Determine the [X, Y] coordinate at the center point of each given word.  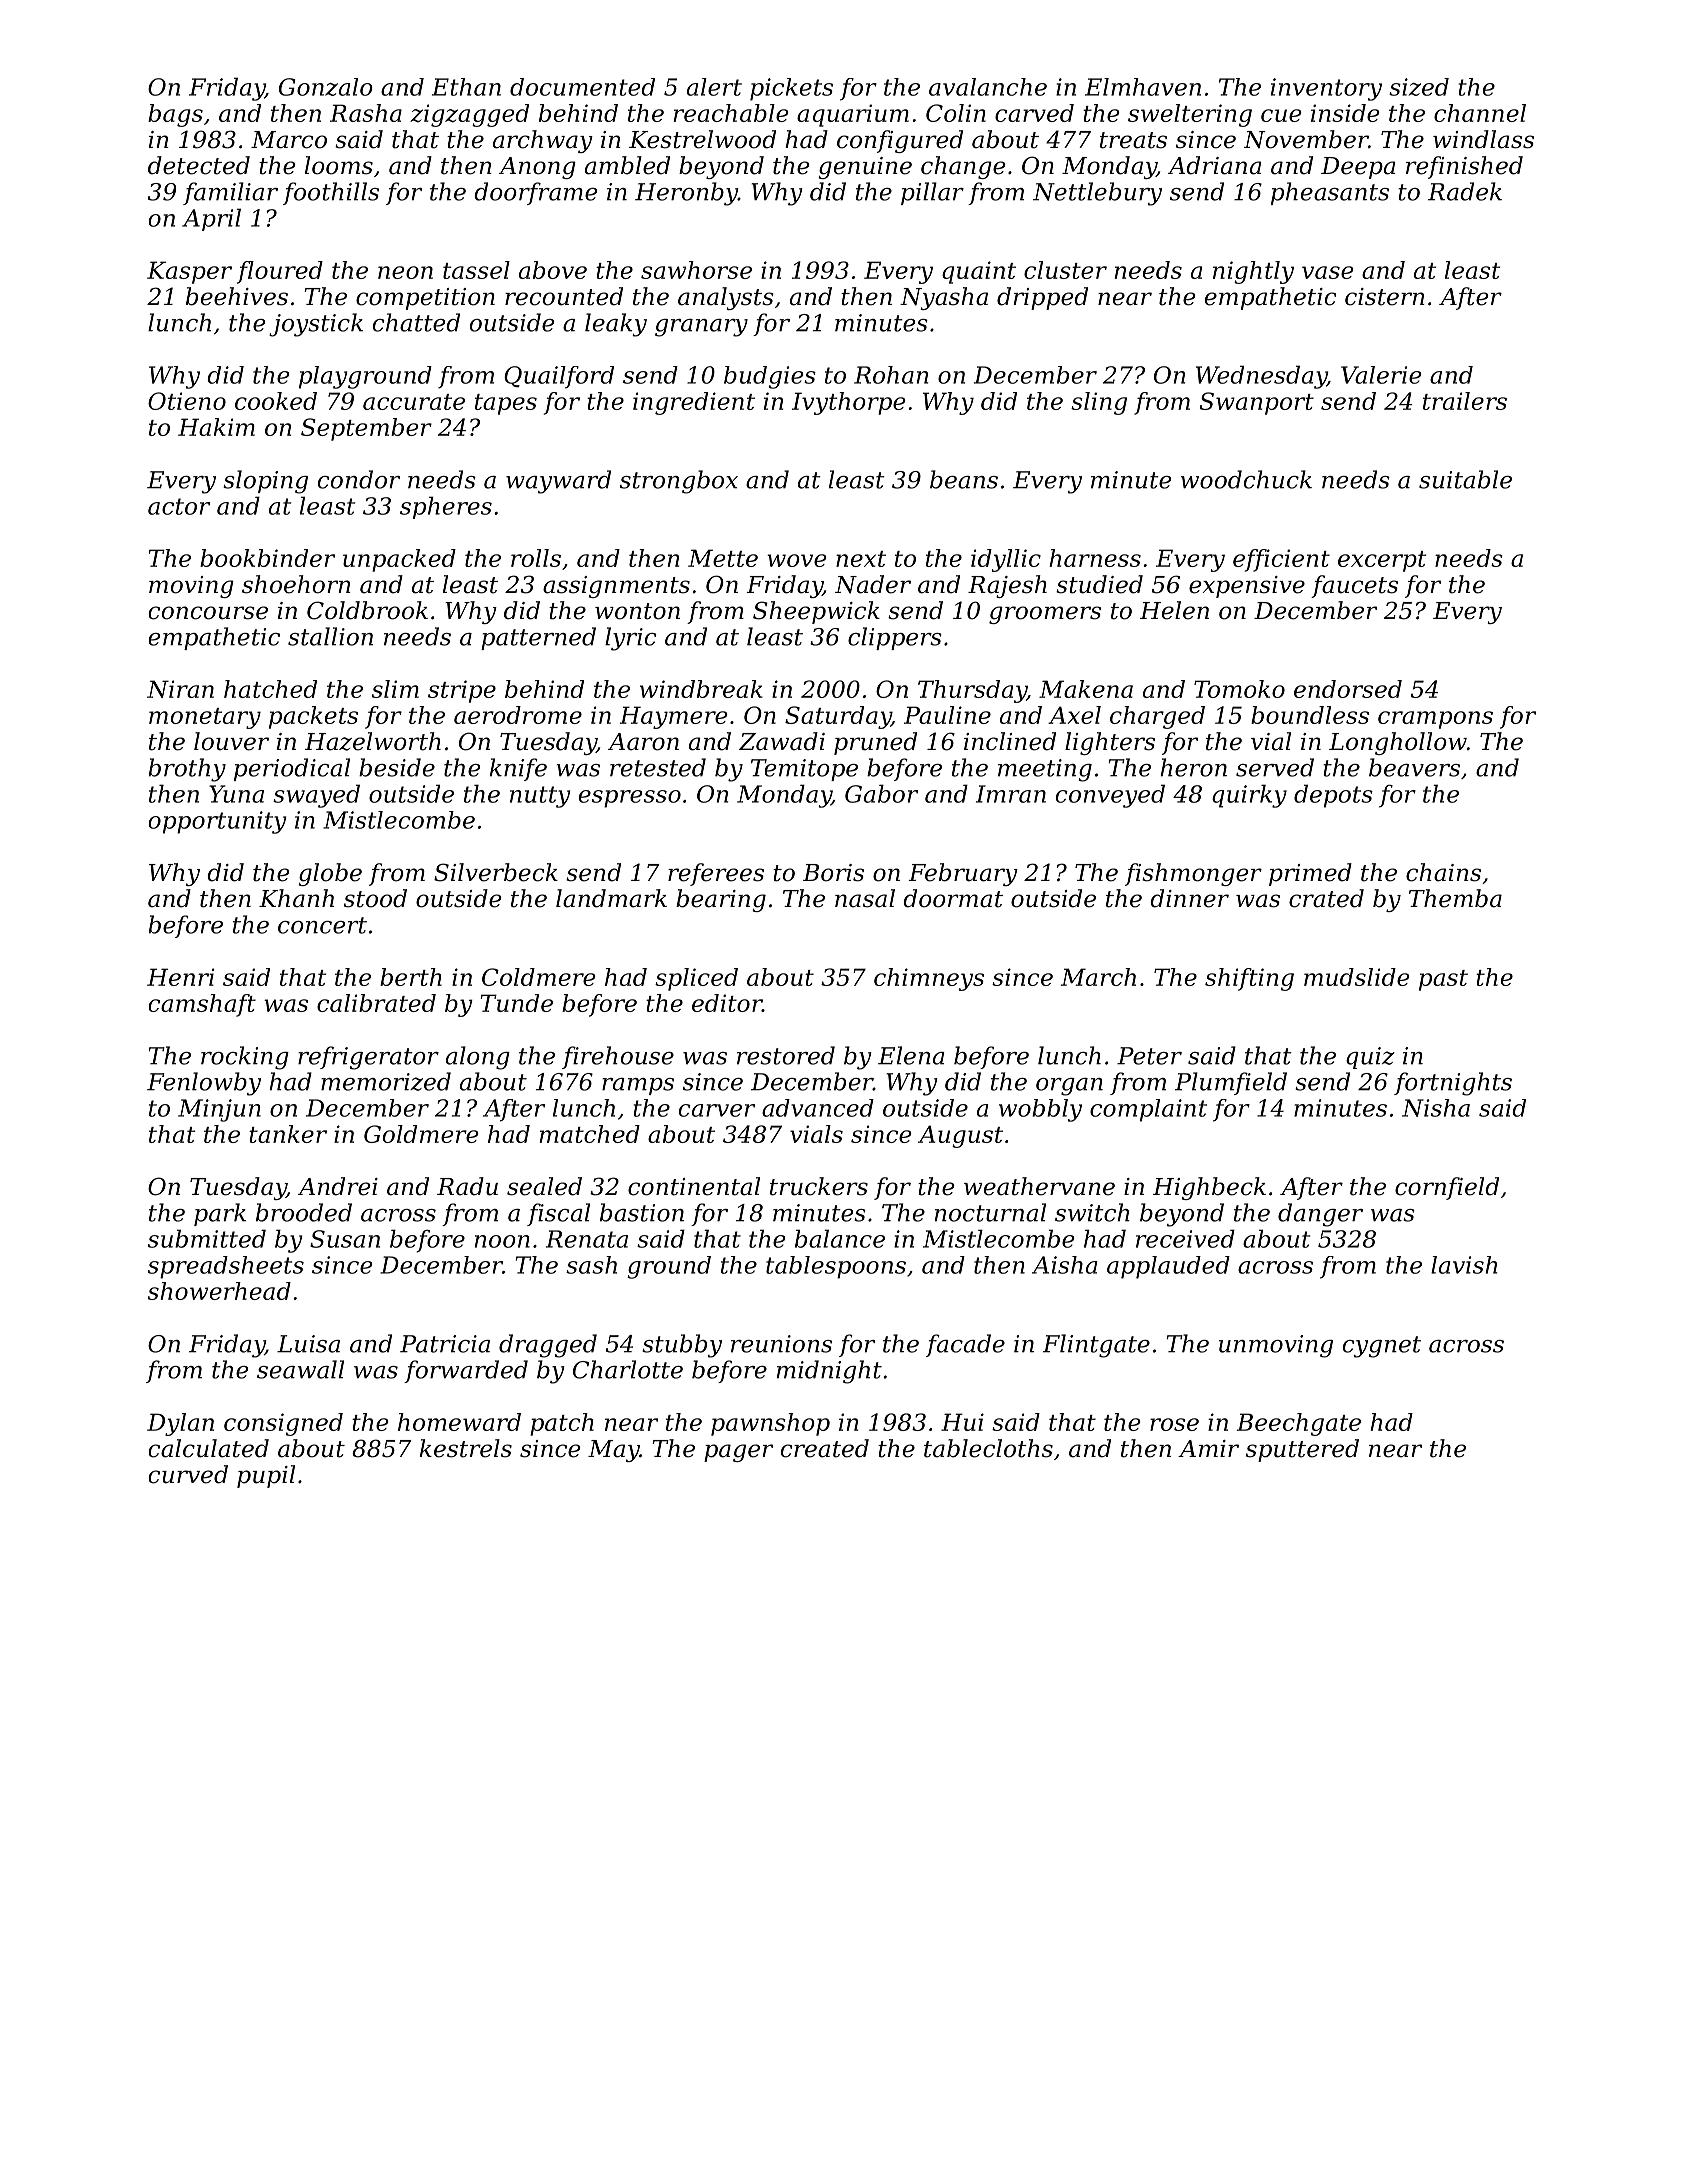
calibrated [376, 1003]
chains [1443, 872]
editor [727, 1003]
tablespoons [836, 1267]
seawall [300, 1369]
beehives [237, 296]
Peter [1149, 1056]
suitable [1465, 479]
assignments [616, 587]
